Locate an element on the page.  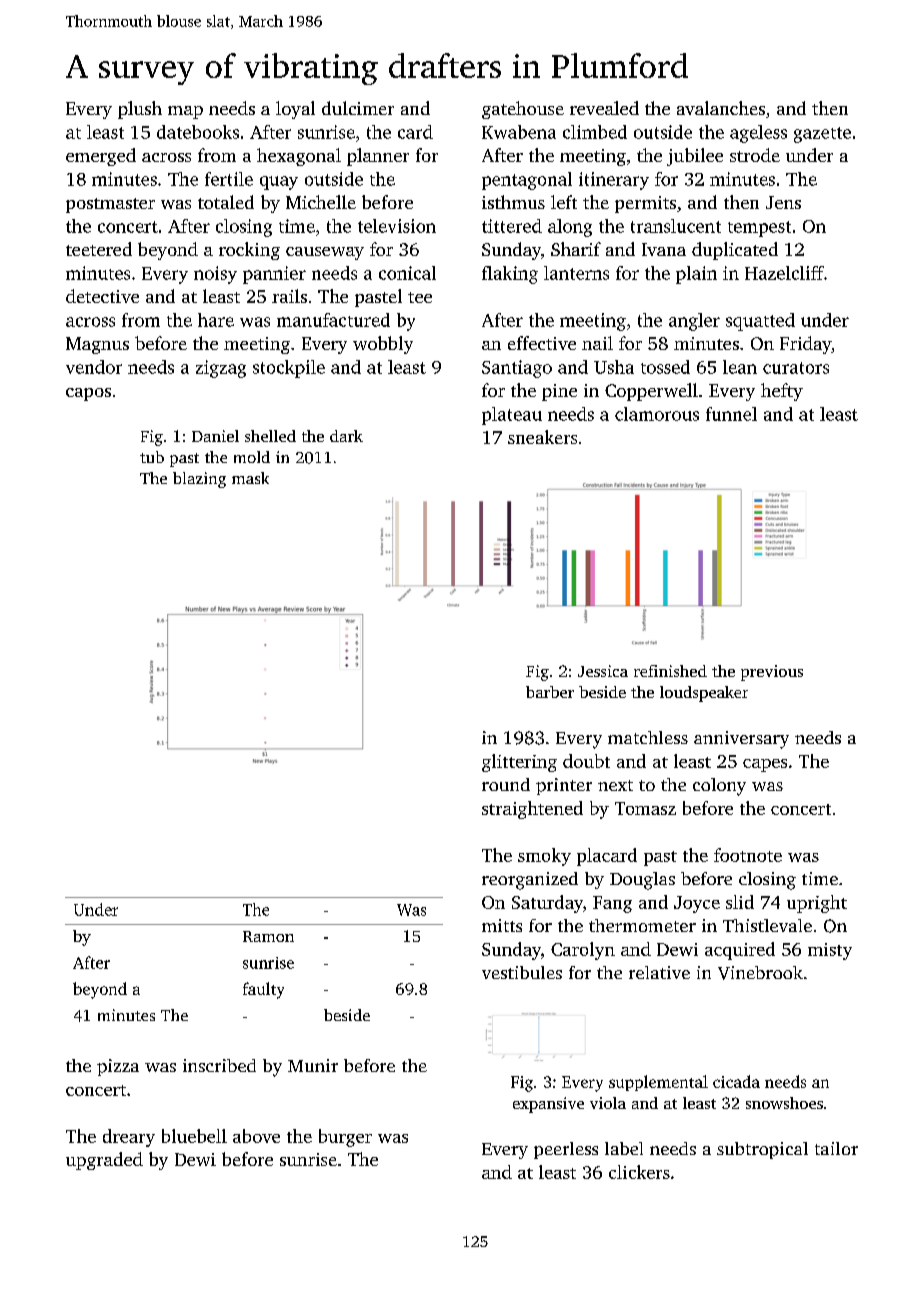
stockpile is located at coordinates (289, 369).
